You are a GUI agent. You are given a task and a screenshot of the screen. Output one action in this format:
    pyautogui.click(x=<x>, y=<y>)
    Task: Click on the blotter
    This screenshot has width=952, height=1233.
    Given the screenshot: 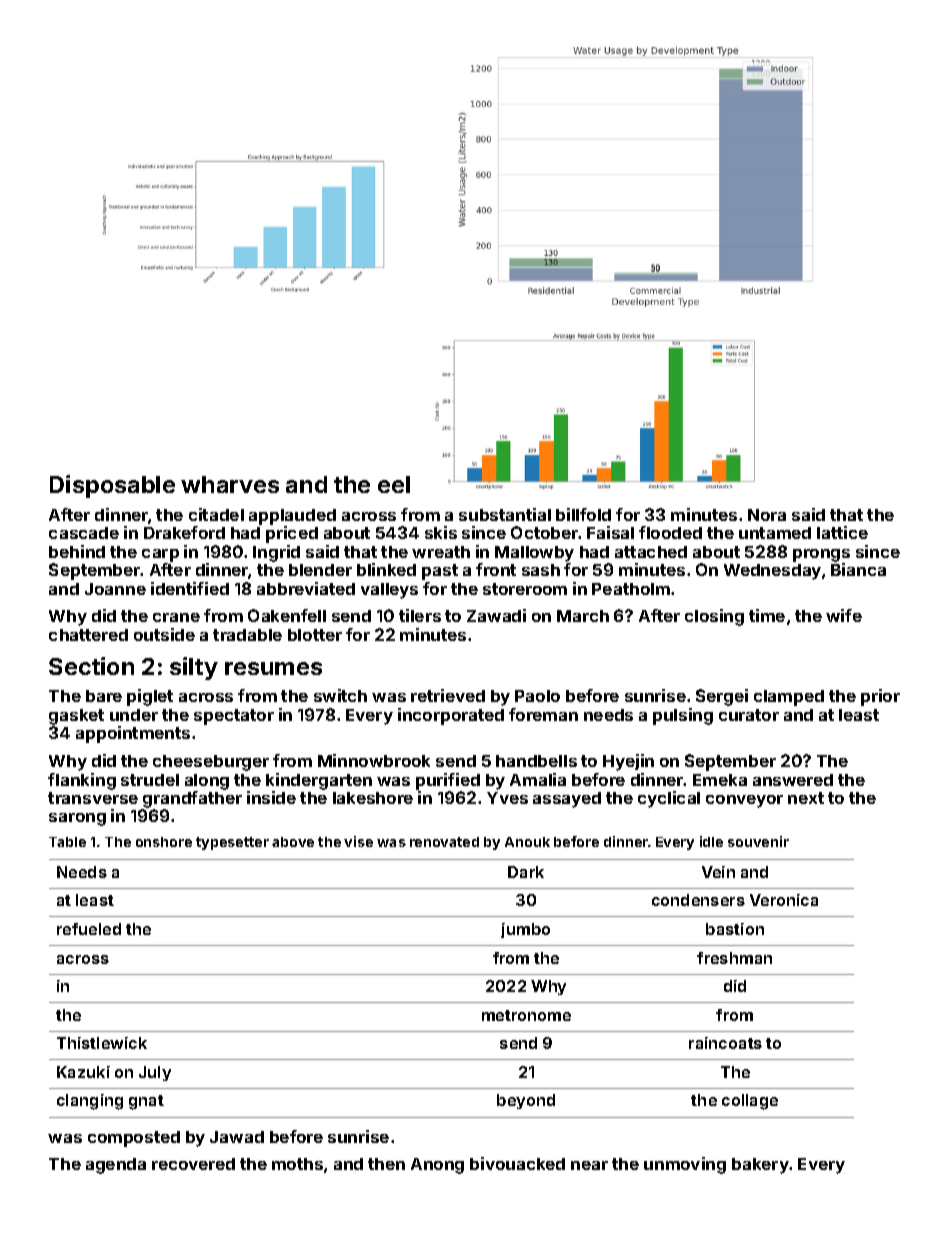 What is the action you would take?
    pyautogui.click(x=315, y=635)
